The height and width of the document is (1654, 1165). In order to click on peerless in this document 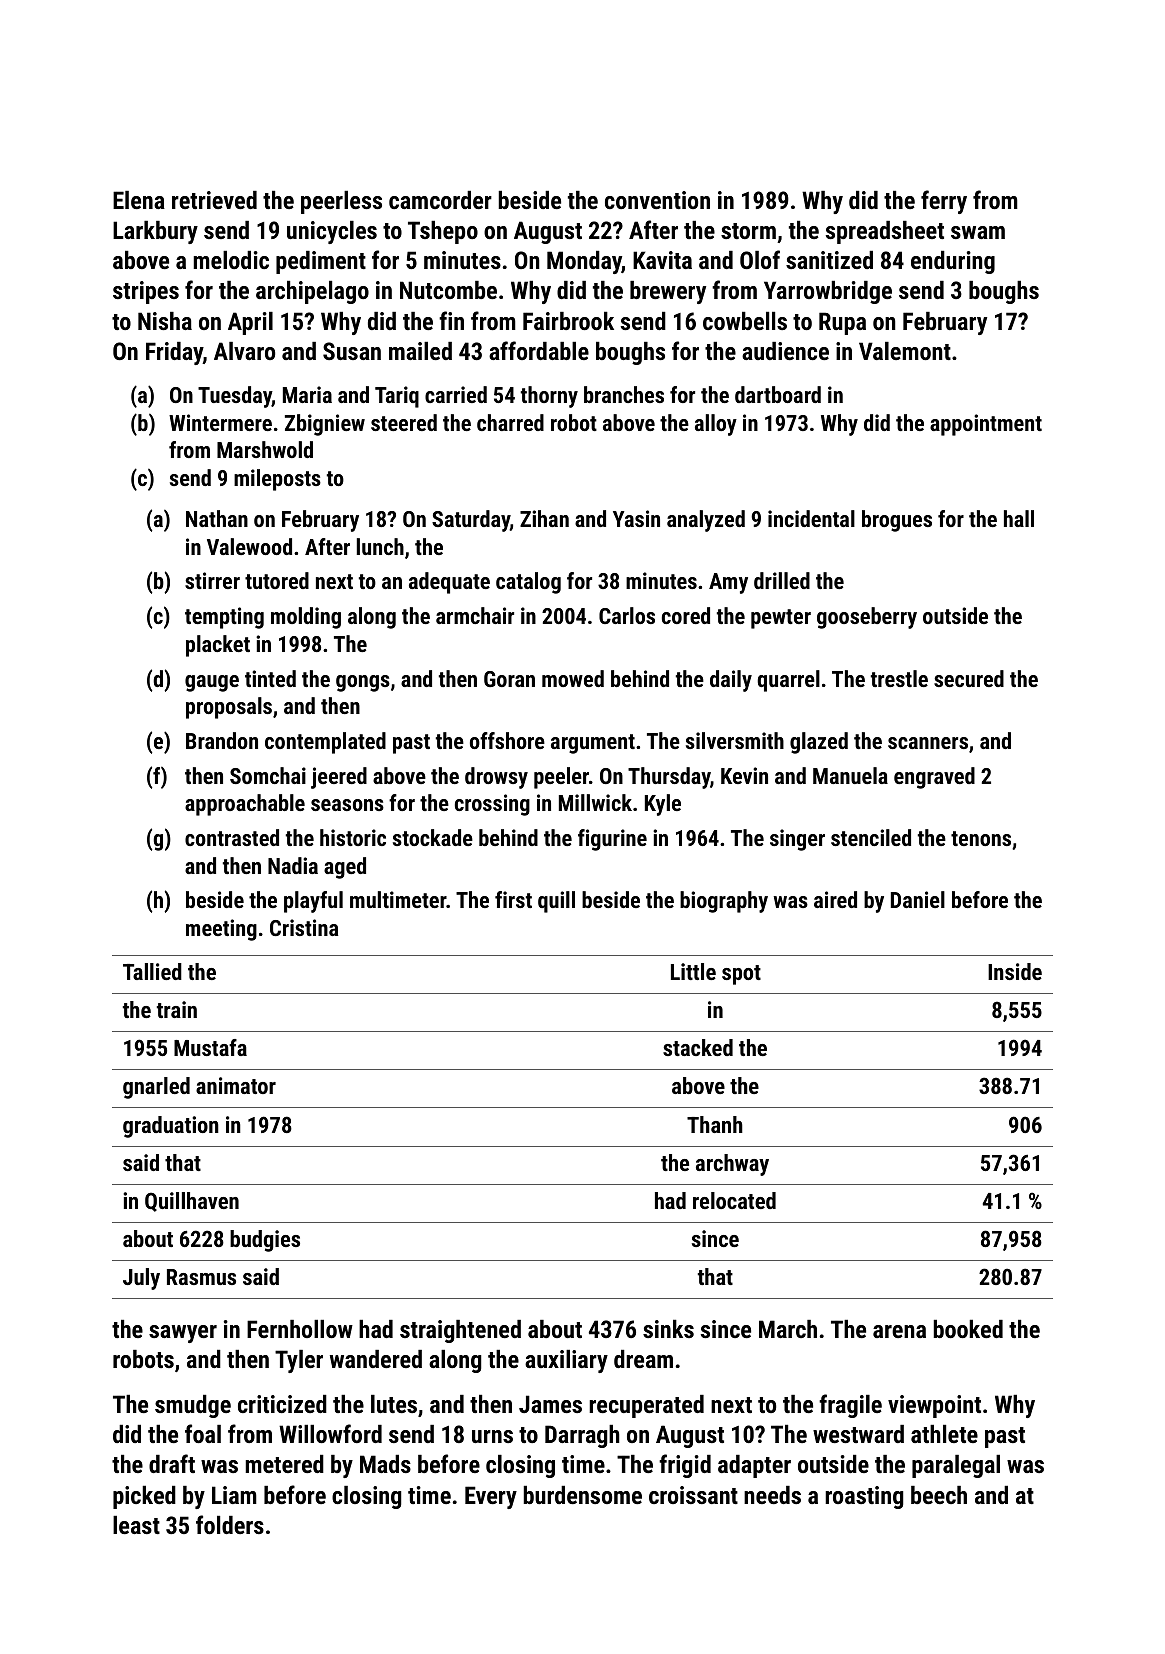, I will do `click(341, 202)`.
